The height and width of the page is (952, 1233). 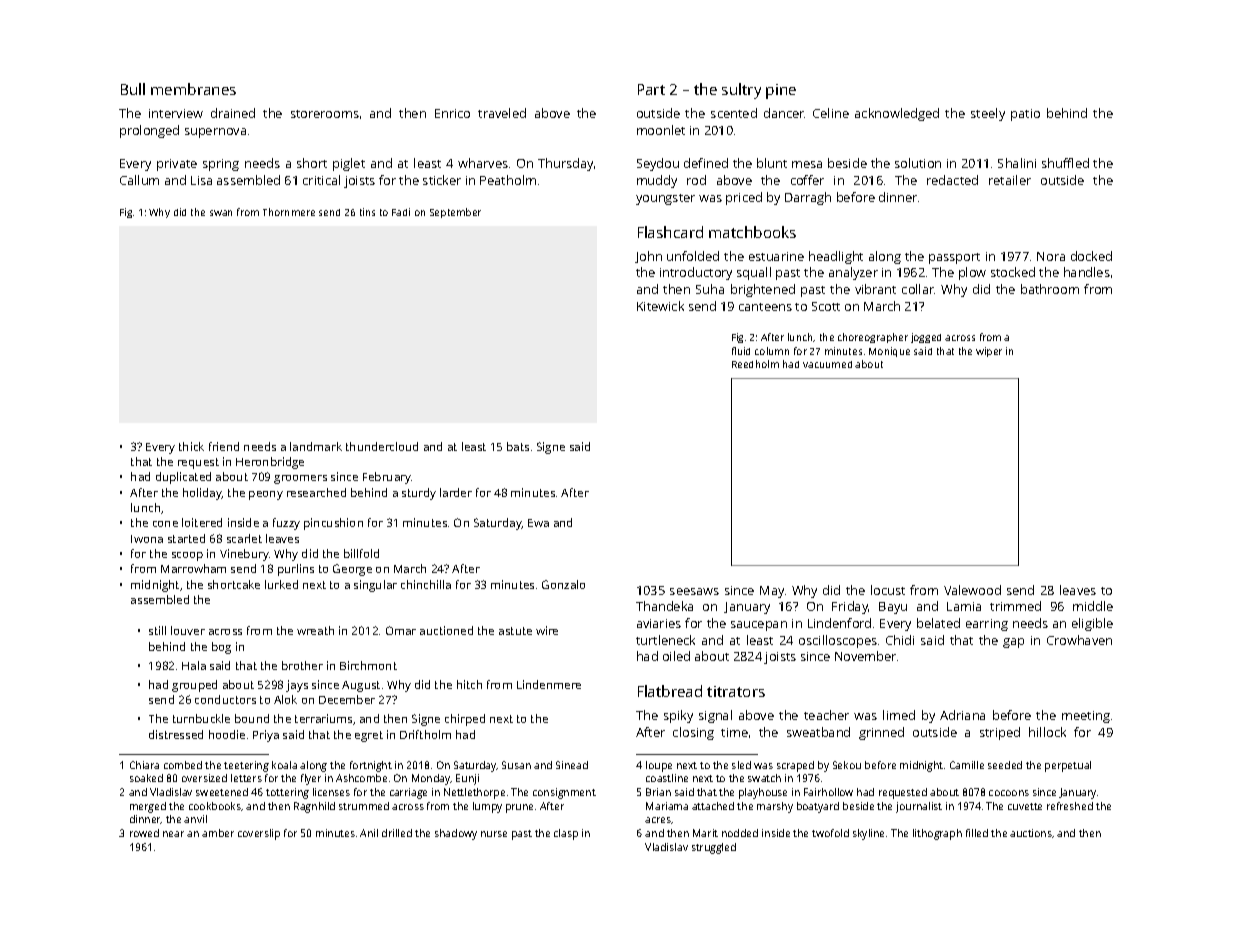 What do you see at coordinates (563, 584) in the page?
I see `Gonzalo` at bounding box center [563, 584].
